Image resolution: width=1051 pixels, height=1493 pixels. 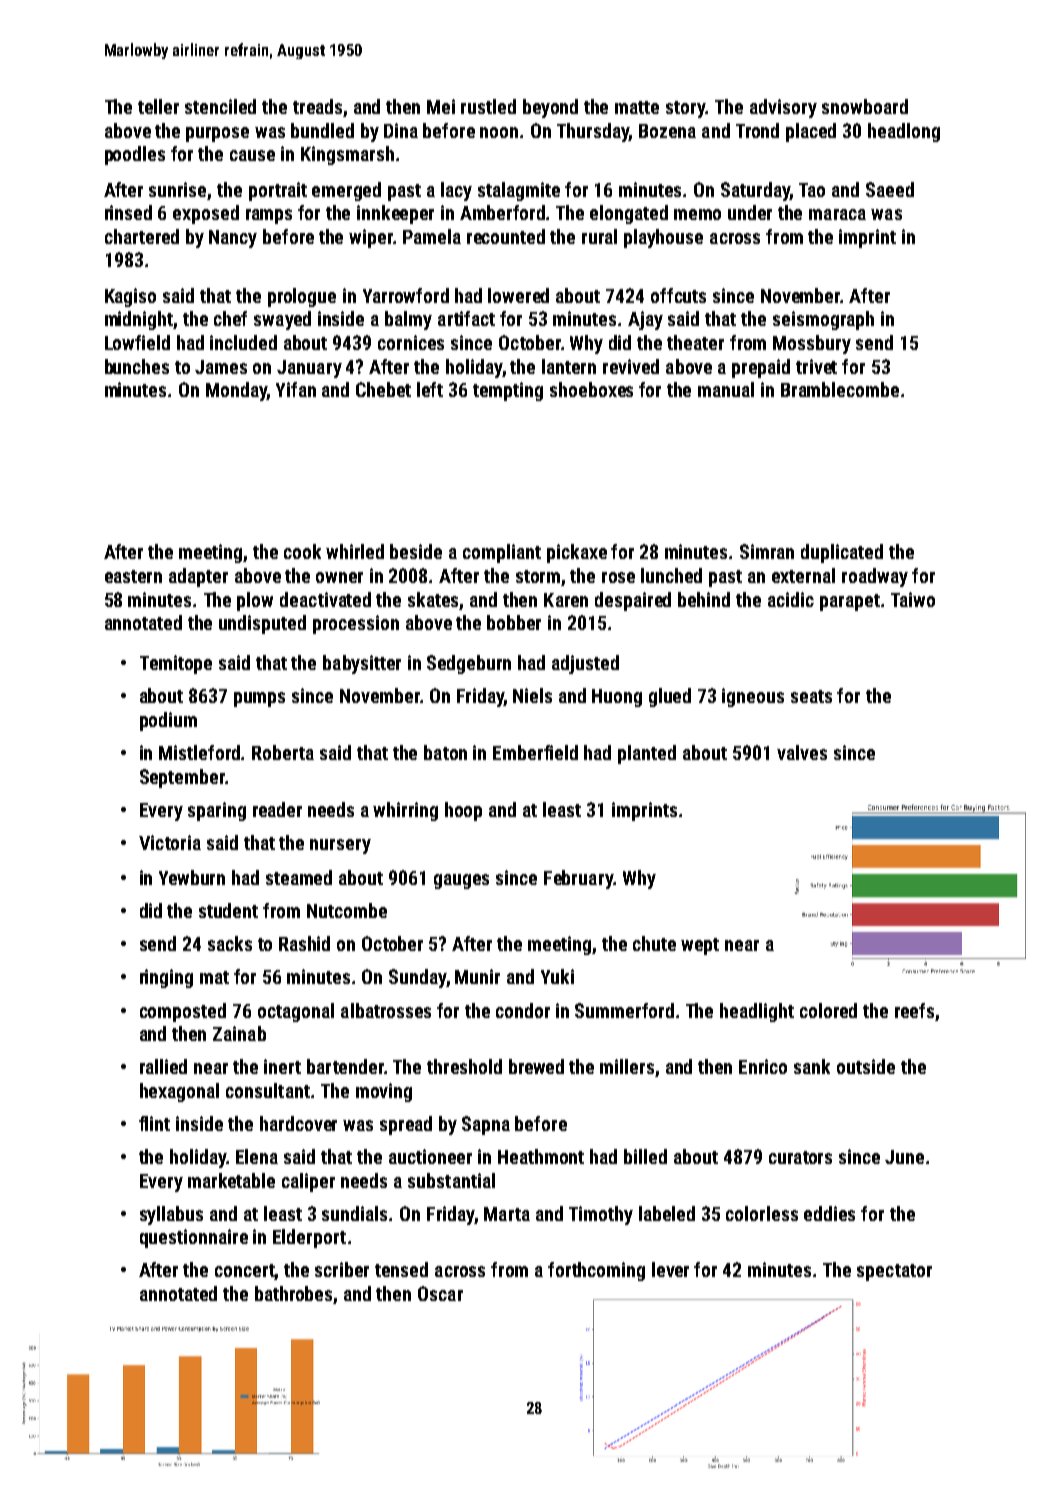 I want to click on snowboard, so click(x=865, y=106).
